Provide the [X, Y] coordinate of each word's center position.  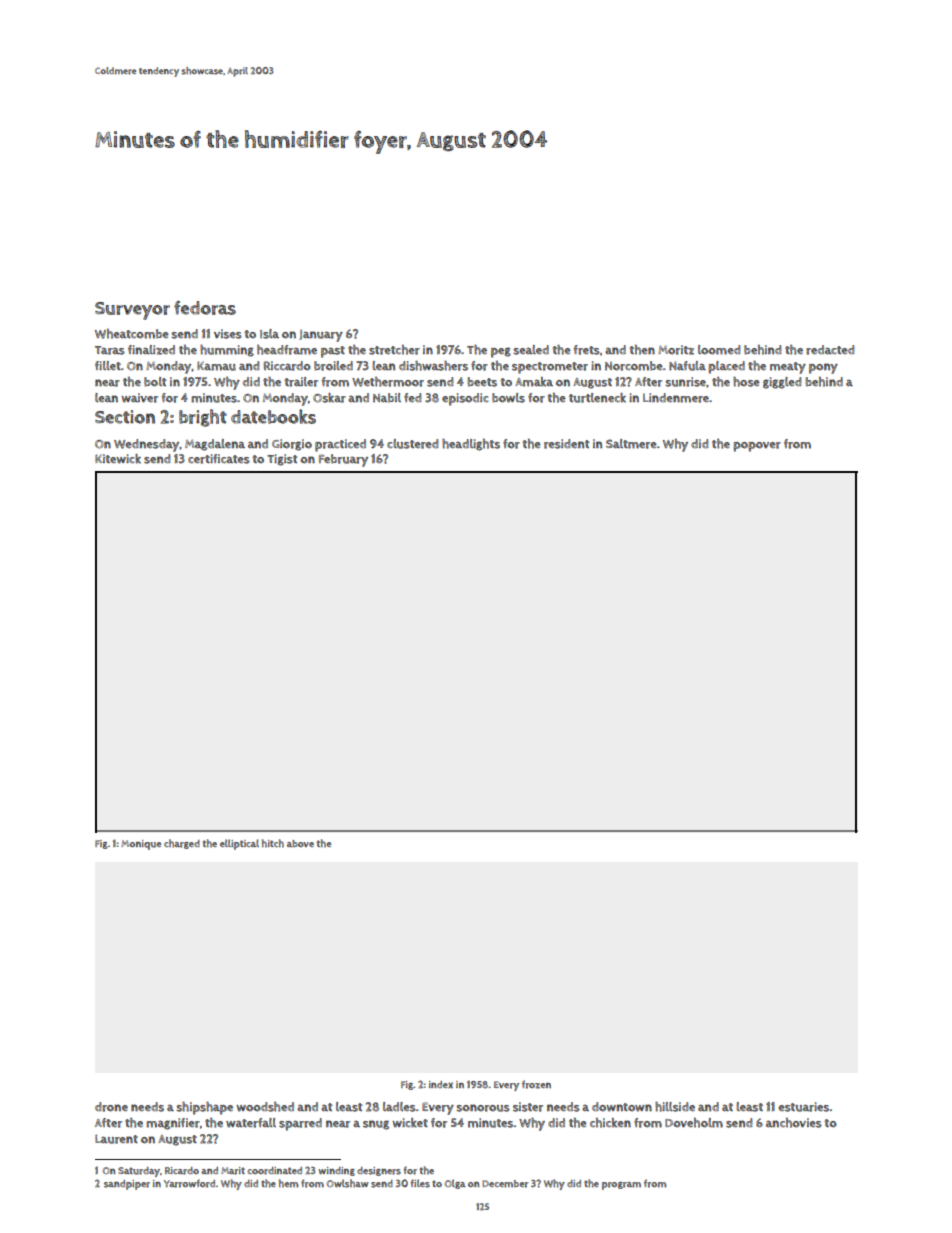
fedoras [205, 308]
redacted [830, 350]
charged [182, 844]
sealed [531, 350]
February [343, 460]
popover [757, 447]
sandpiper [127, 1185]
